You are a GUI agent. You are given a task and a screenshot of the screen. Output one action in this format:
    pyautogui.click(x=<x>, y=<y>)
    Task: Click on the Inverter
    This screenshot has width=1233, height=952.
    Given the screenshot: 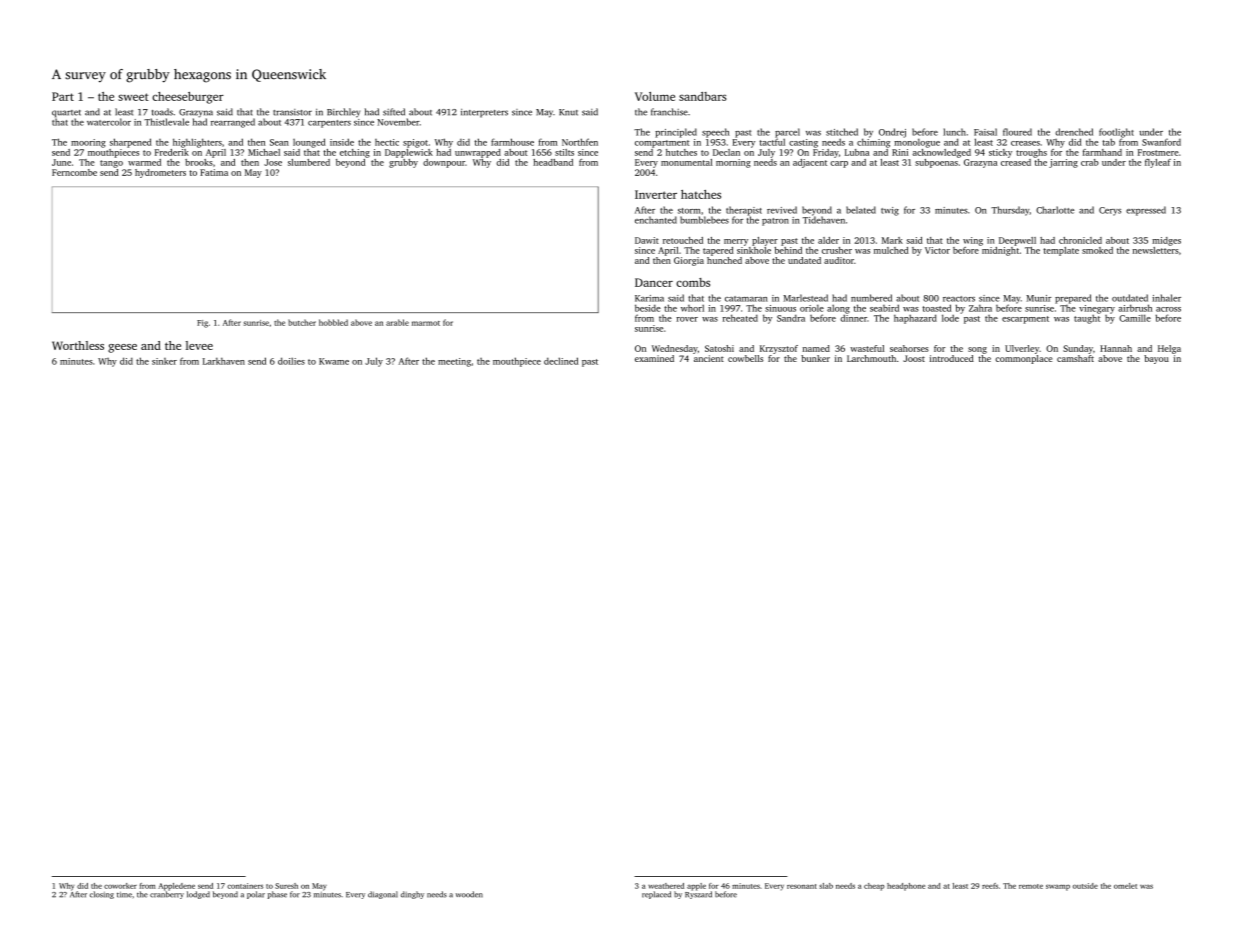 What is the action you would take?
    pyautogui.click(x=656, y=194)
